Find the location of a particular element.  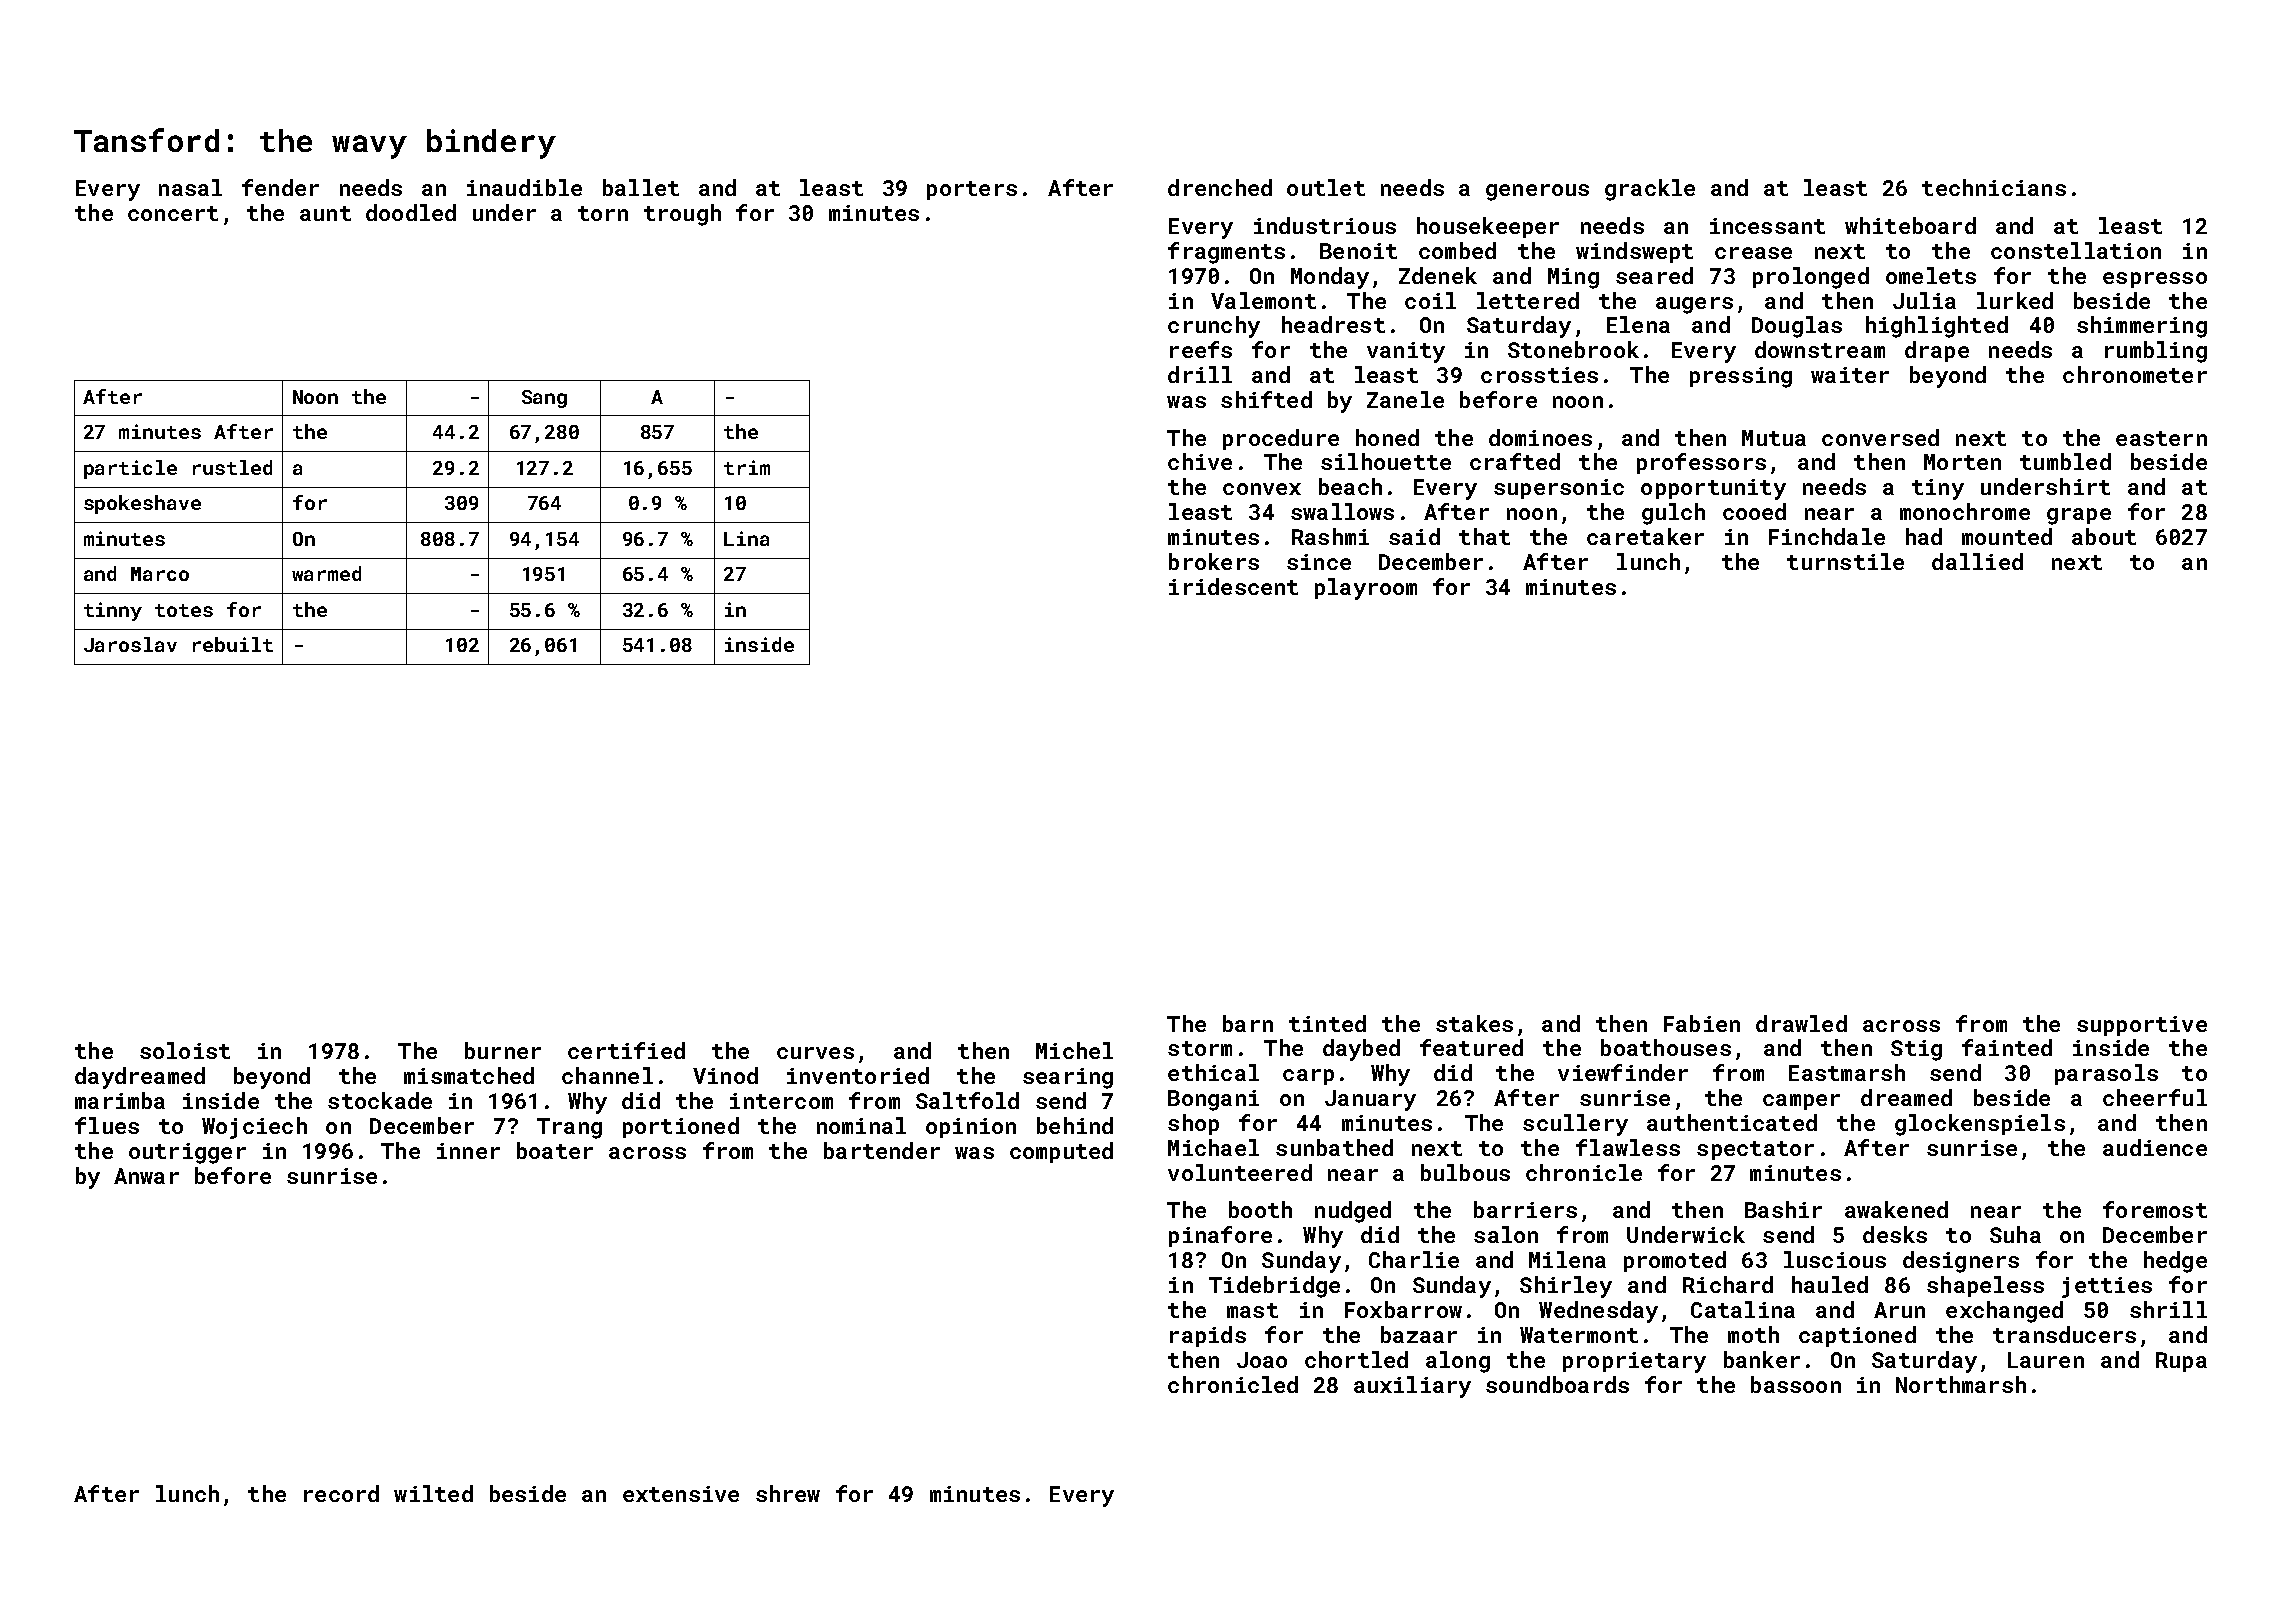

technicians is located at coordinates (1994, 187).
